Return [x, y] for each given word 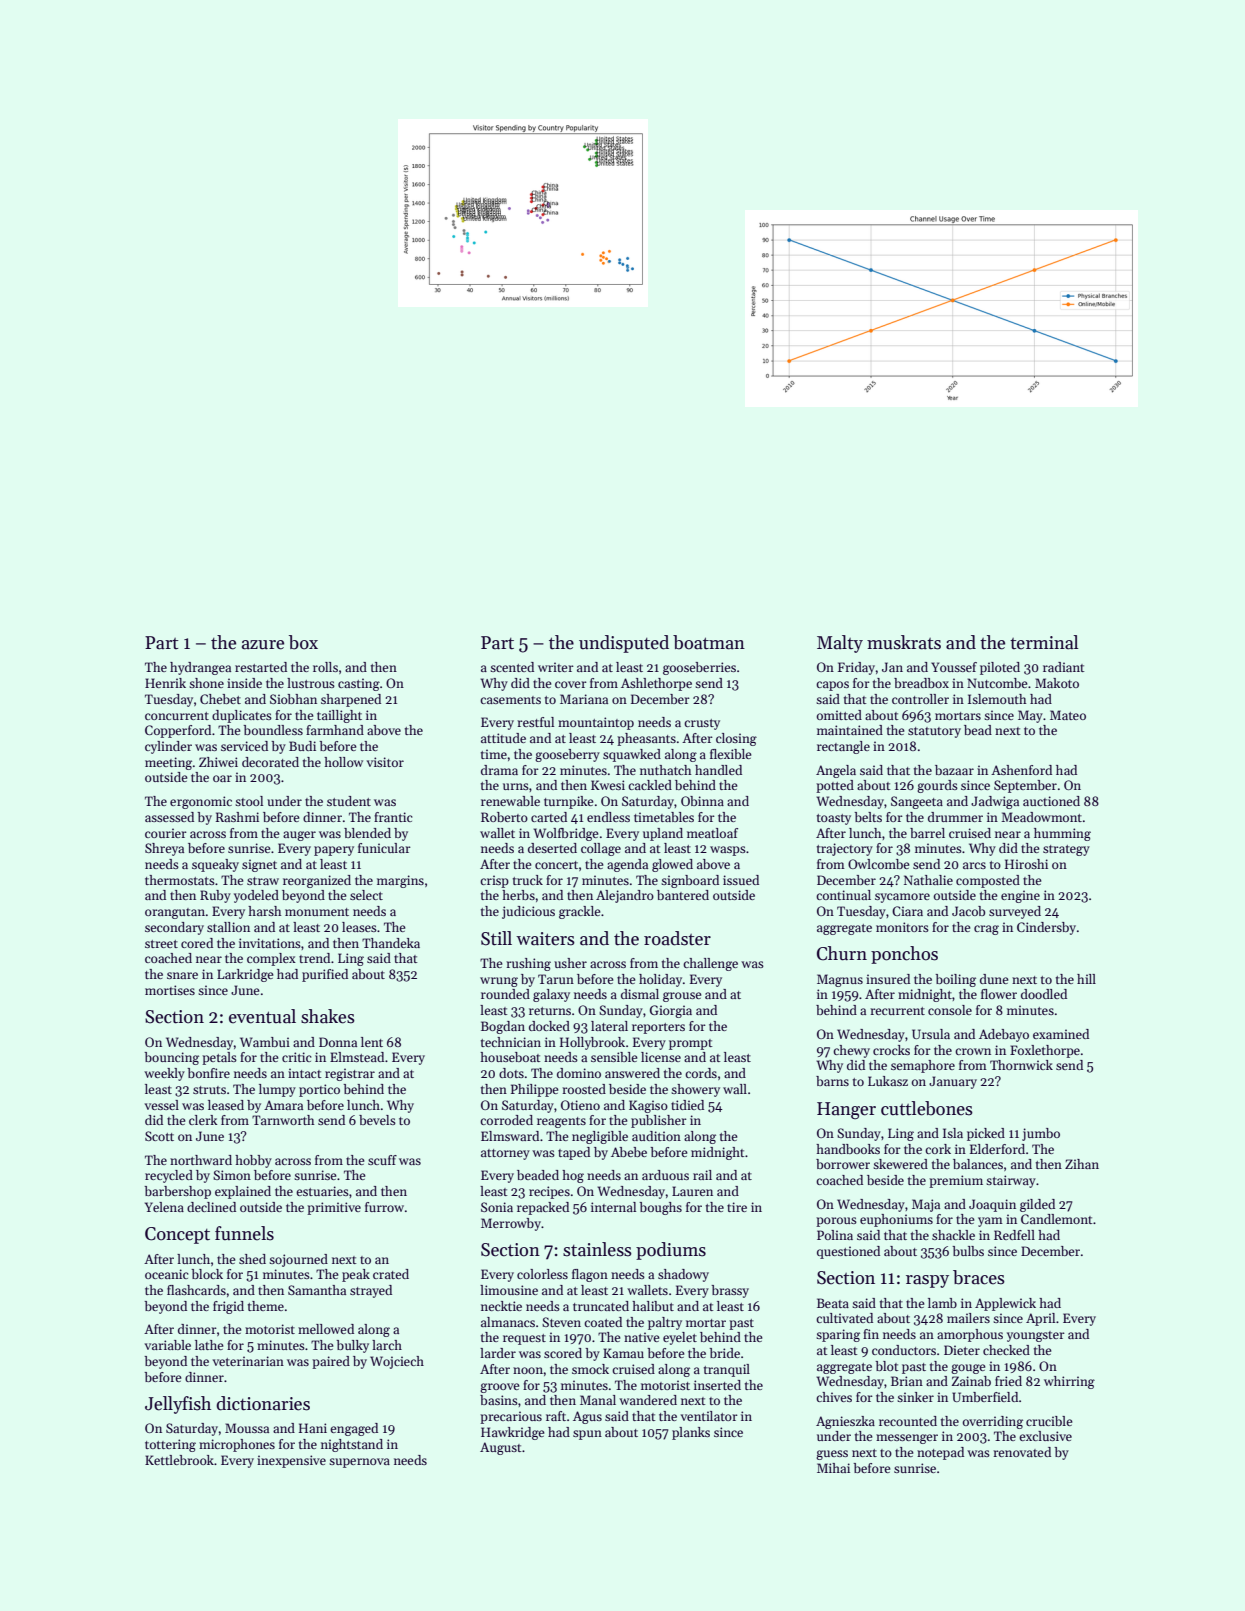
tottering [170, 1445]
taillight [339, 716]
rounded [505, 994]
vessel [162, 1105]
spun [587, 1435]
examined [1061, 1034]
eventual [262, 1016]
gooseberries [699, 668]
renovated [1022, 1452]
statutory [934, 732]
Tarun [556, 979]
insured [888, 979]
